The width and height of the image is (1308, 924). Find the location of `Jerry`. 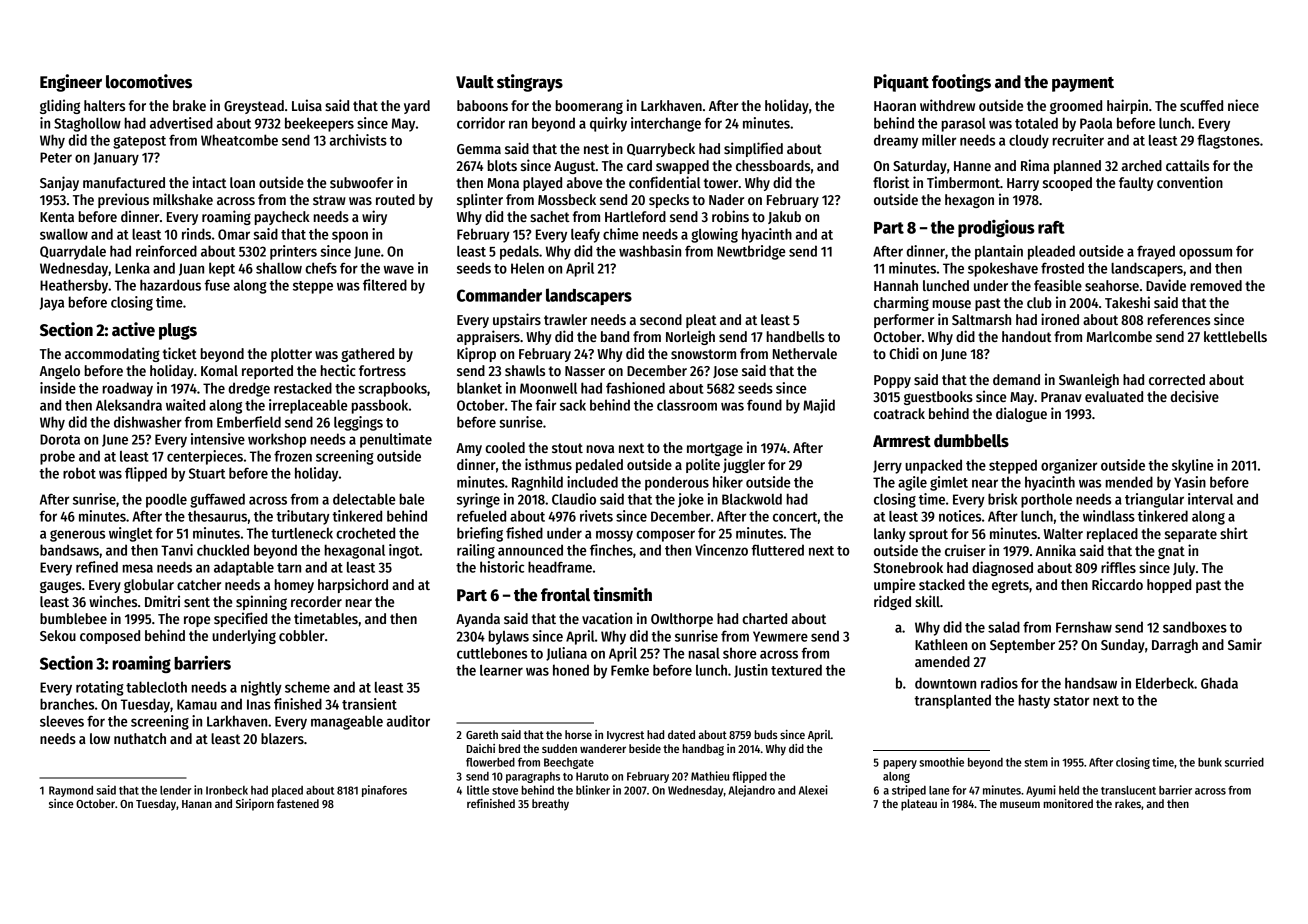

Jerry is located at coordinates (887, 467).
